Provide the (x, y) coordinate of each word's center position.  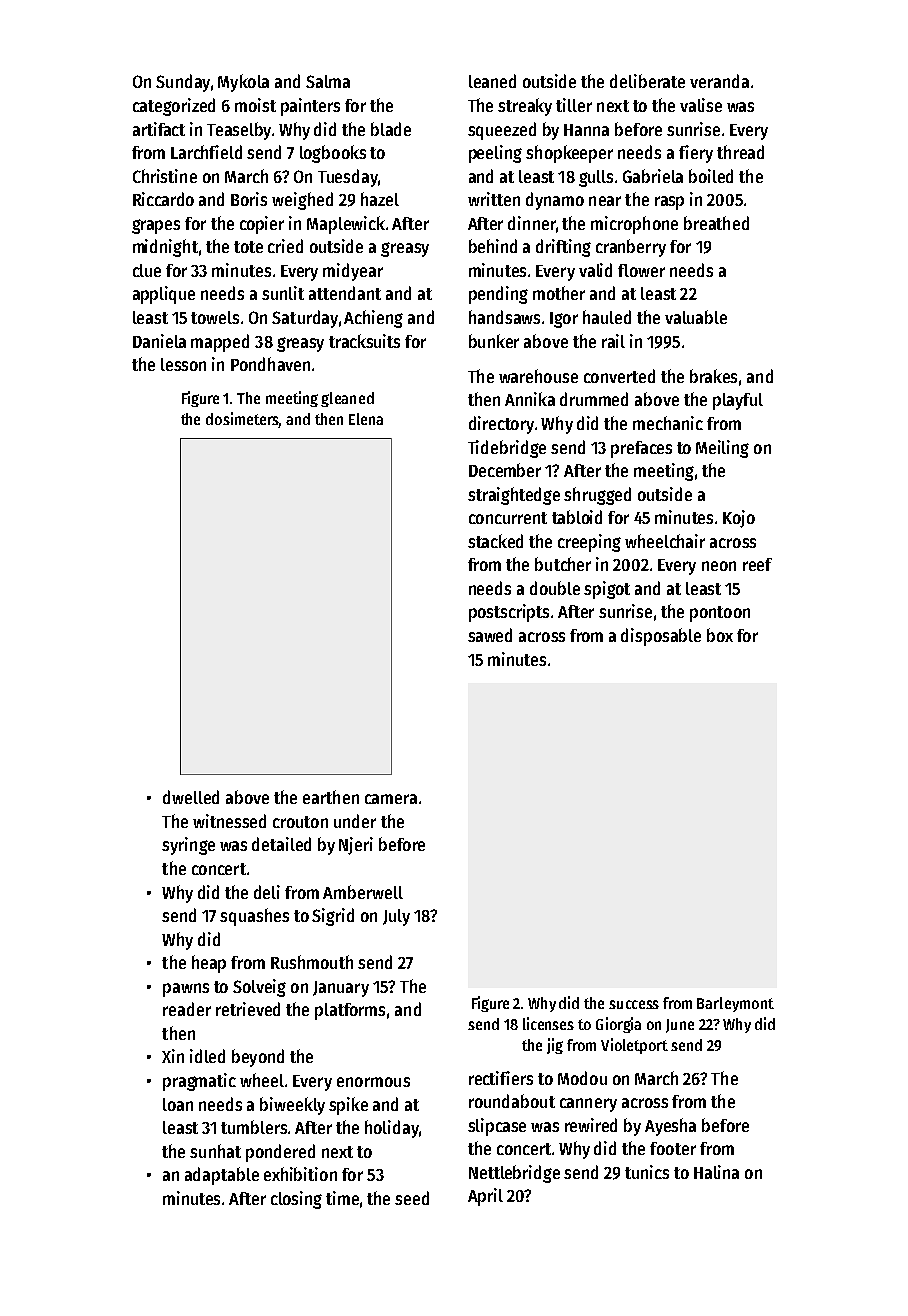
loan (178, 1104)
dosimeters (242, 420)
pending (498, 295)
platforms (350, 1011)
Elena (366, 419)
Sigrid (333, 917)
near (605, 201)
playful (738, 401)
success (634, 1004)
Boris (249, 199)
